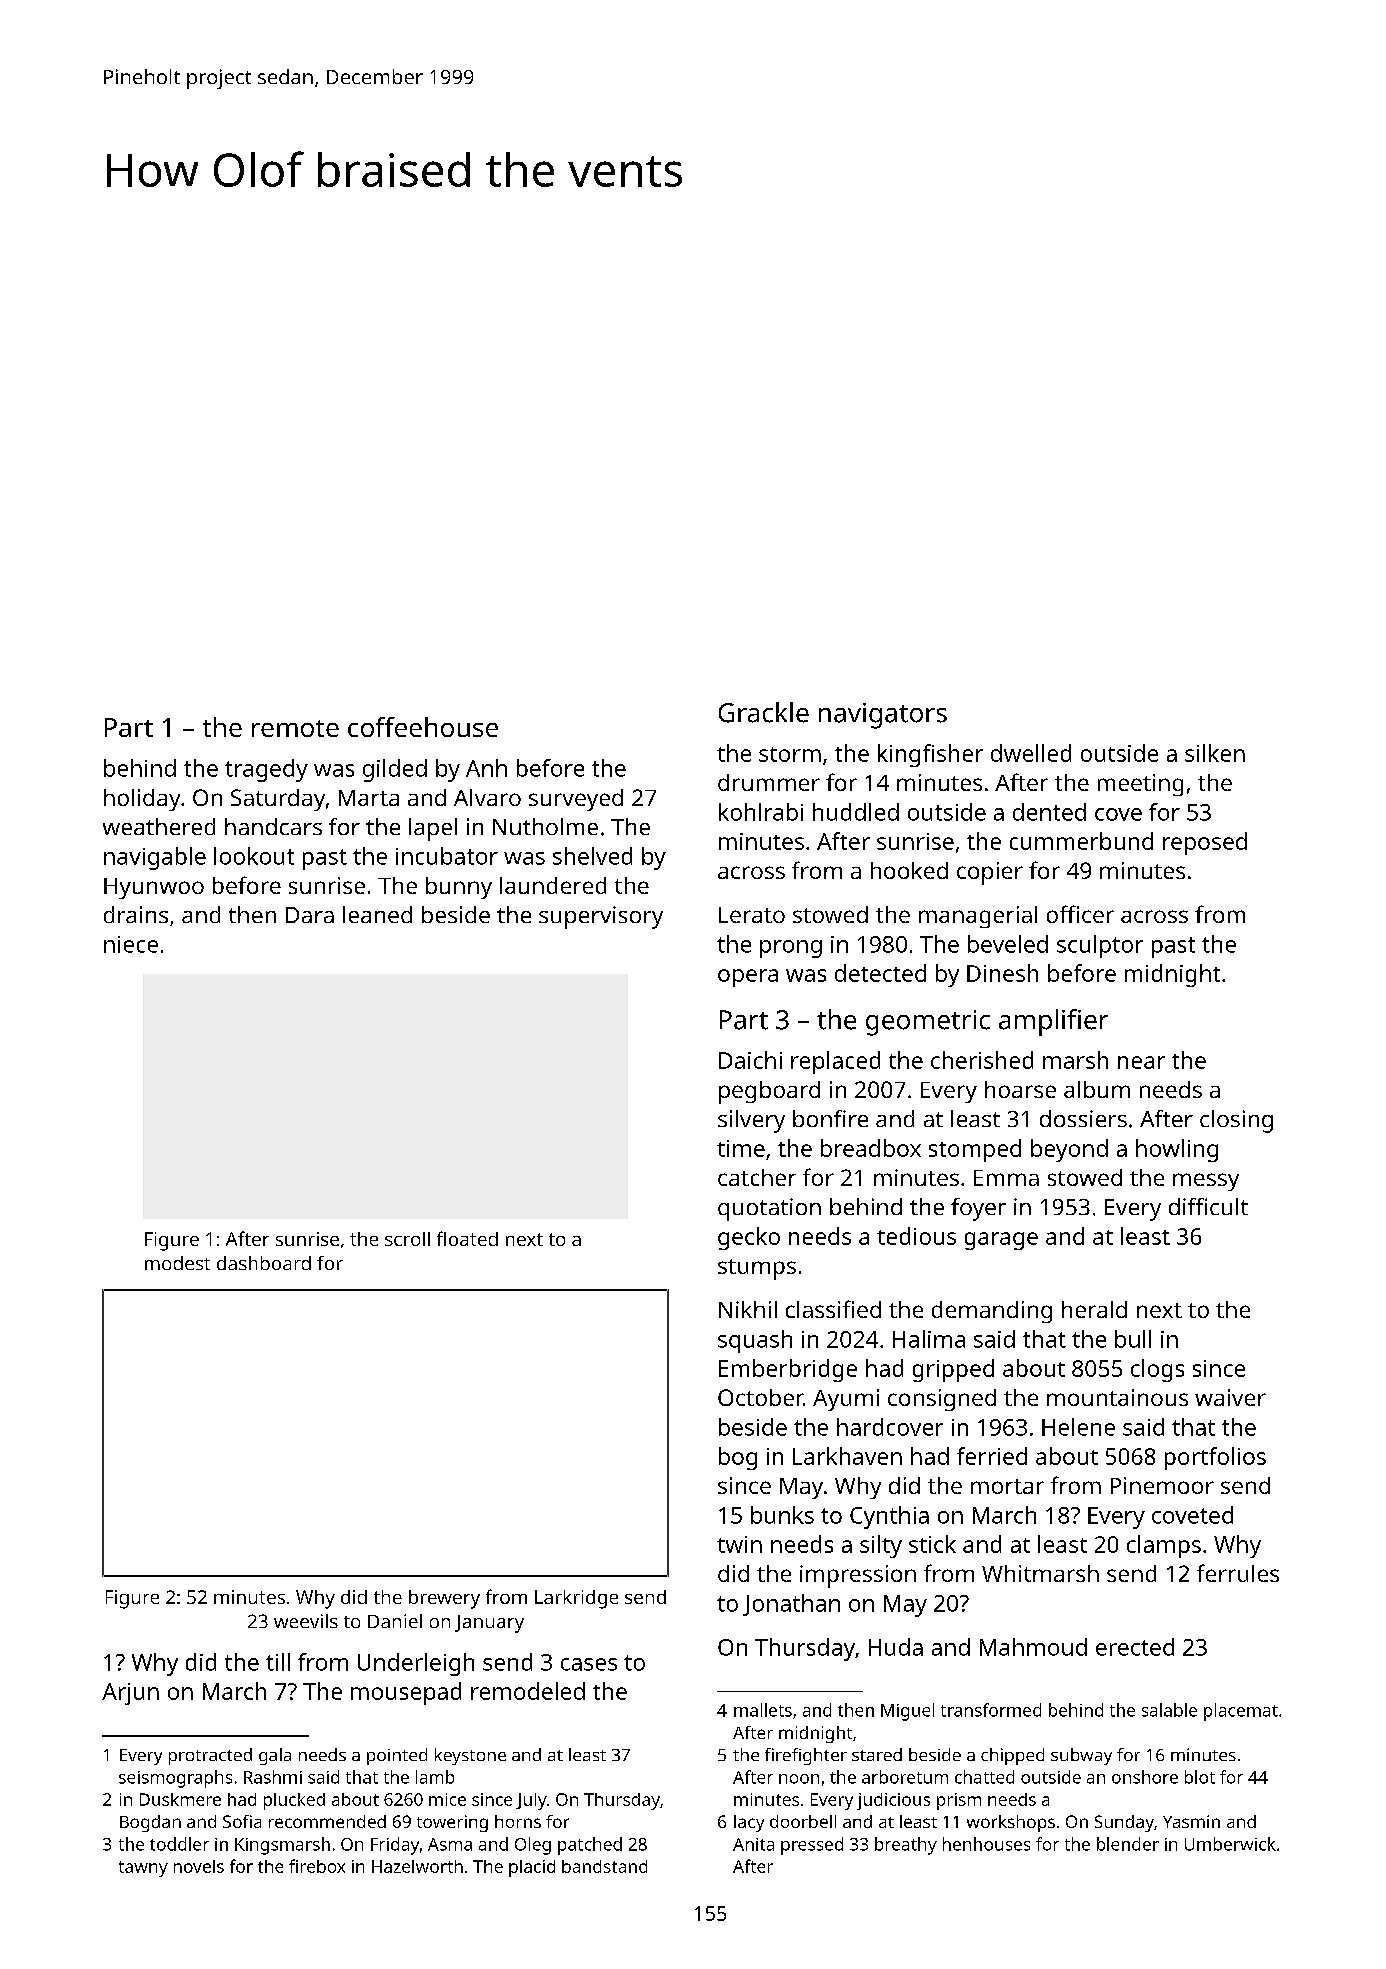 This screenshot has height=1969, width=1386. Describe the element at coordinates (447, 856) in the screenshot. I see `incubator` at that location.
